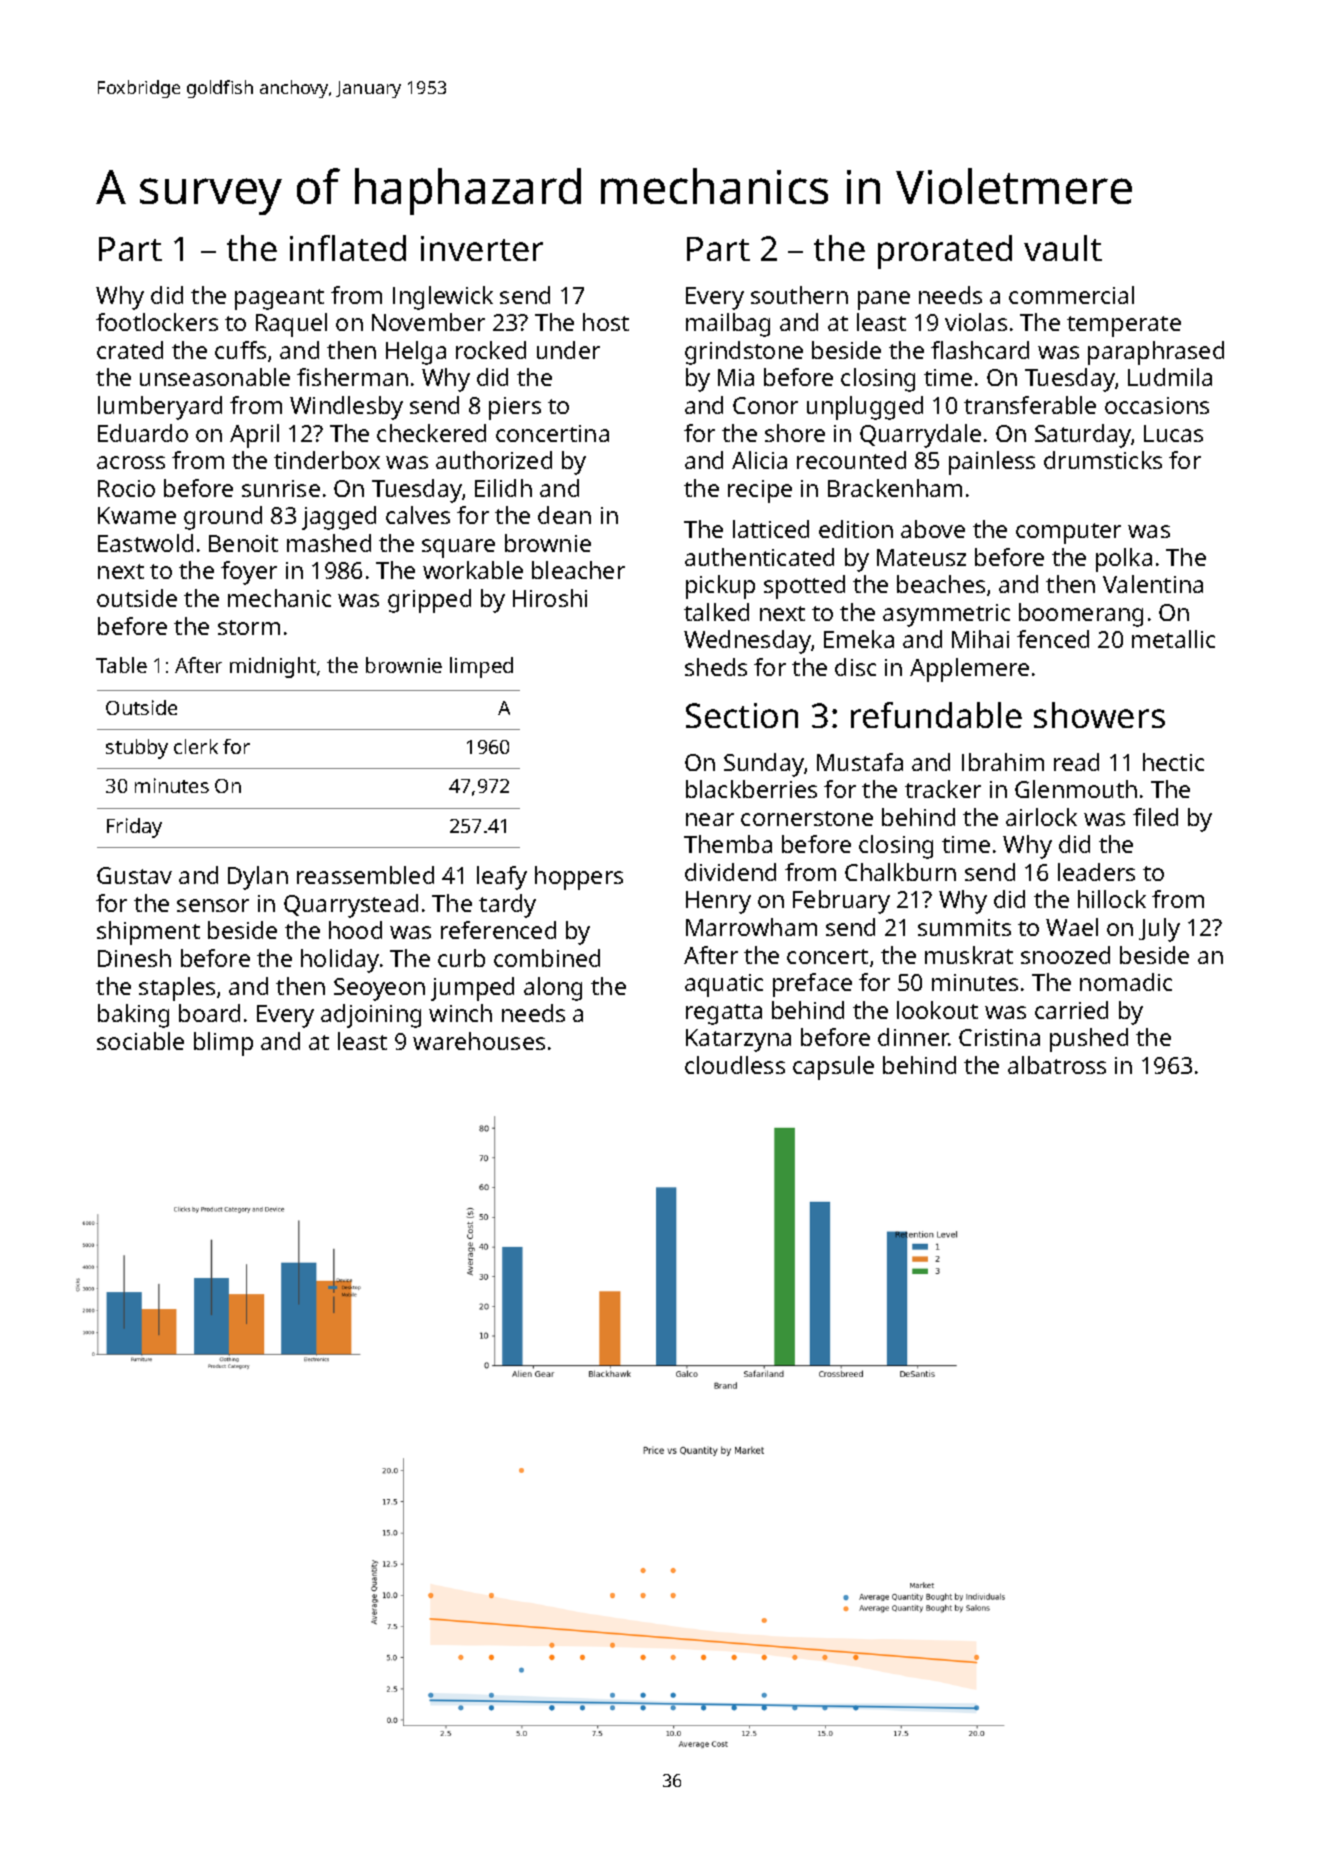 This screenshot has height=1874, width=1325. I want to click on mashed, so click(329, 543).
